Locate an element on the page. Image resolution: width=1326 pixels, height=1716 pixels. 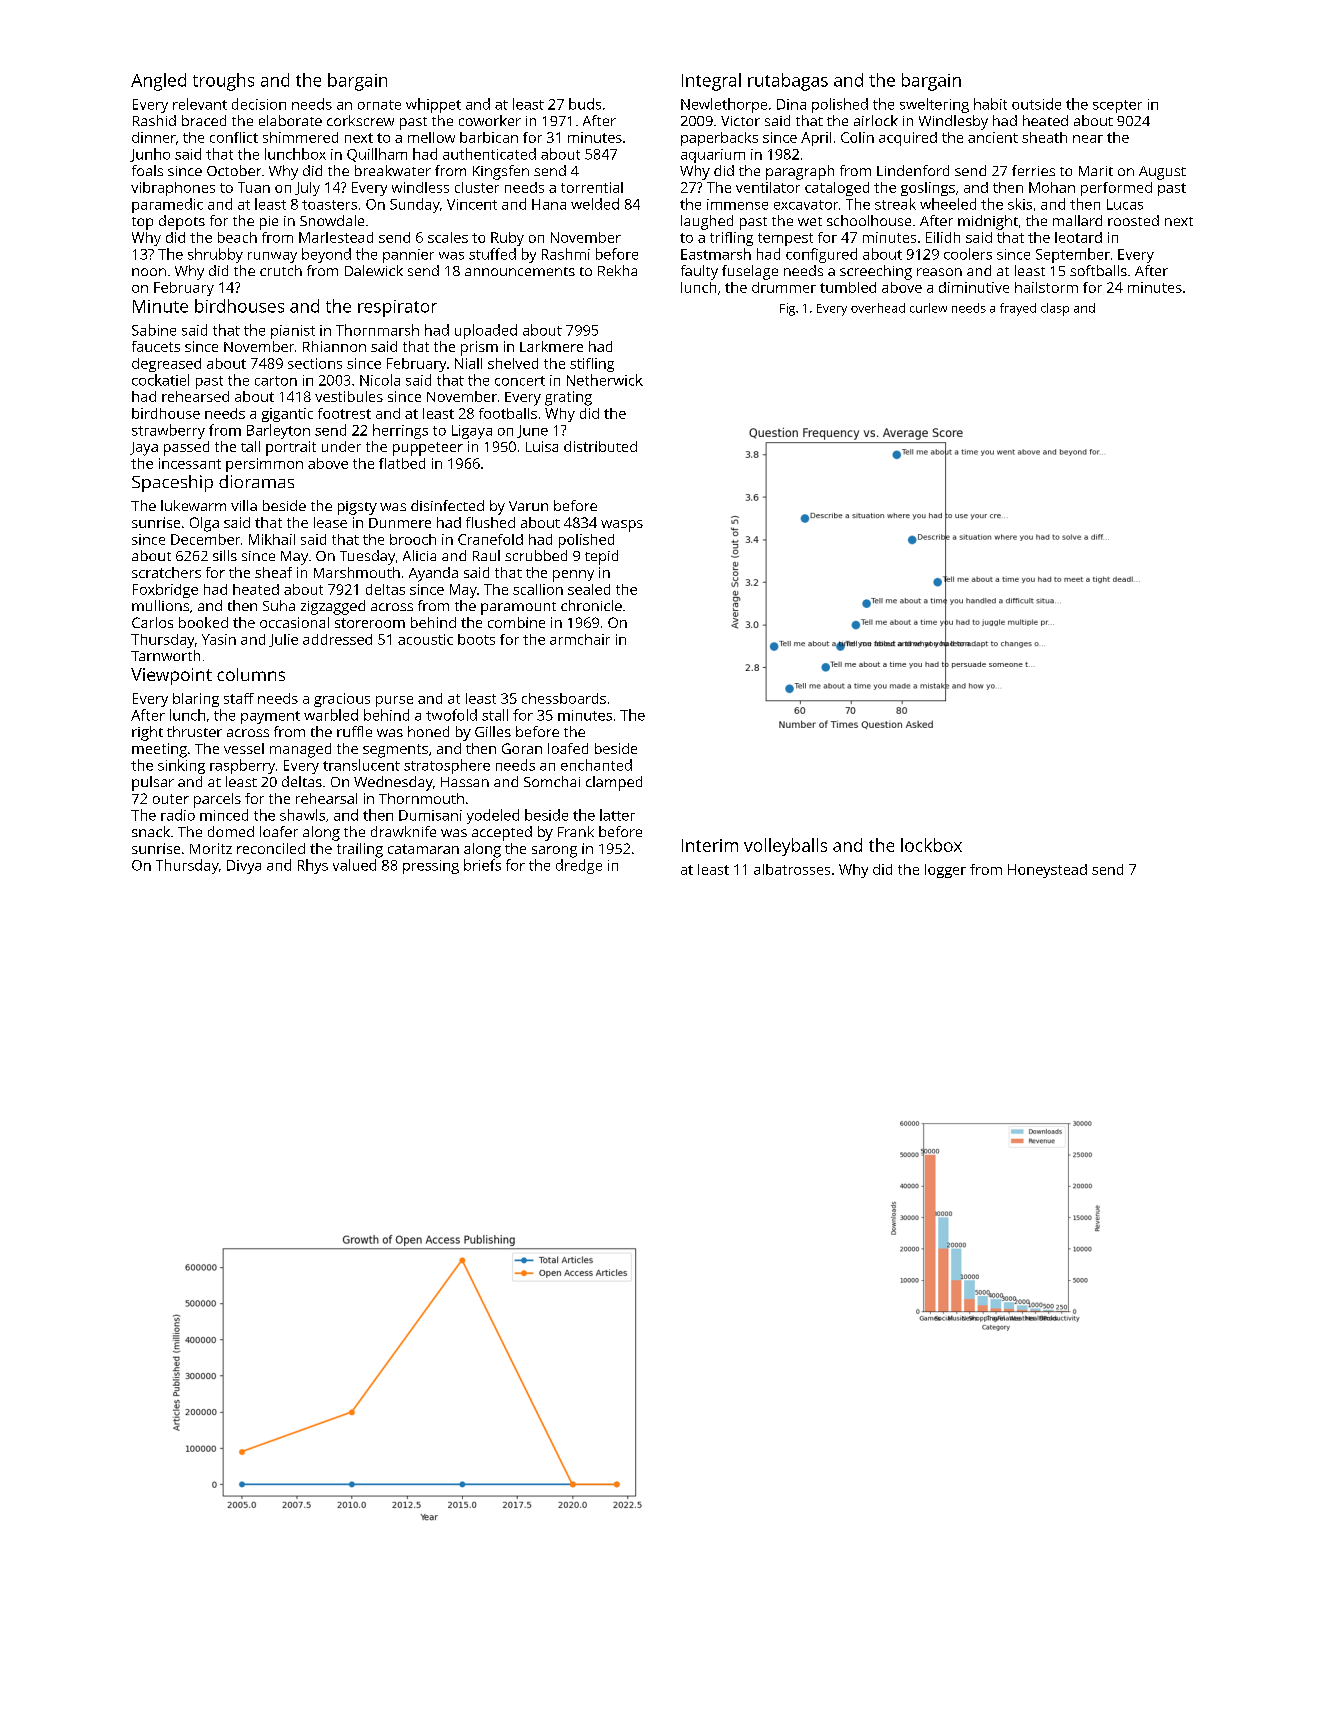
clasp is located at coordinates (1055, 309).
